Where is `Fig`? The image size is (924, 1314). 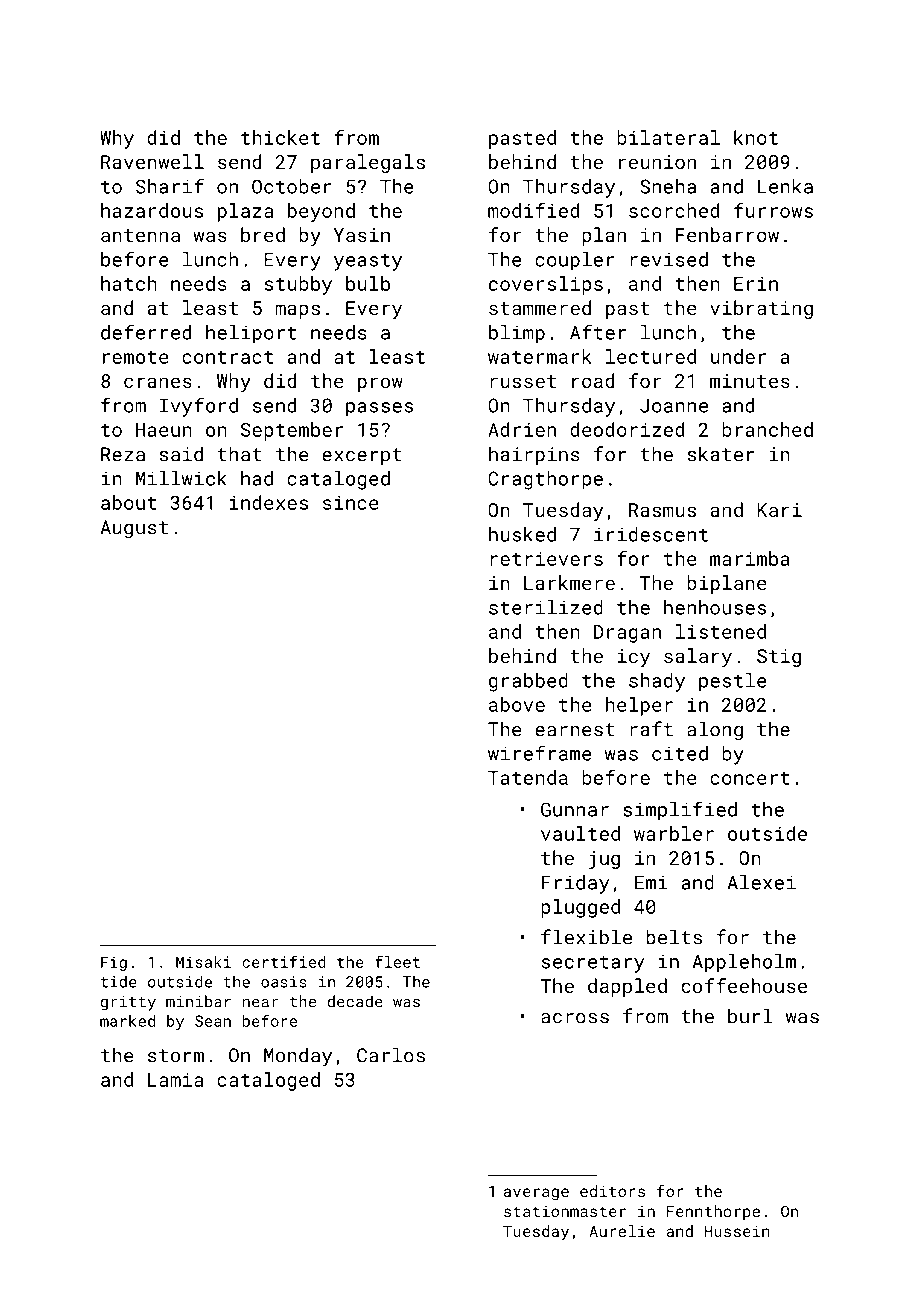
Fig is located at coordinates (114, 963).
